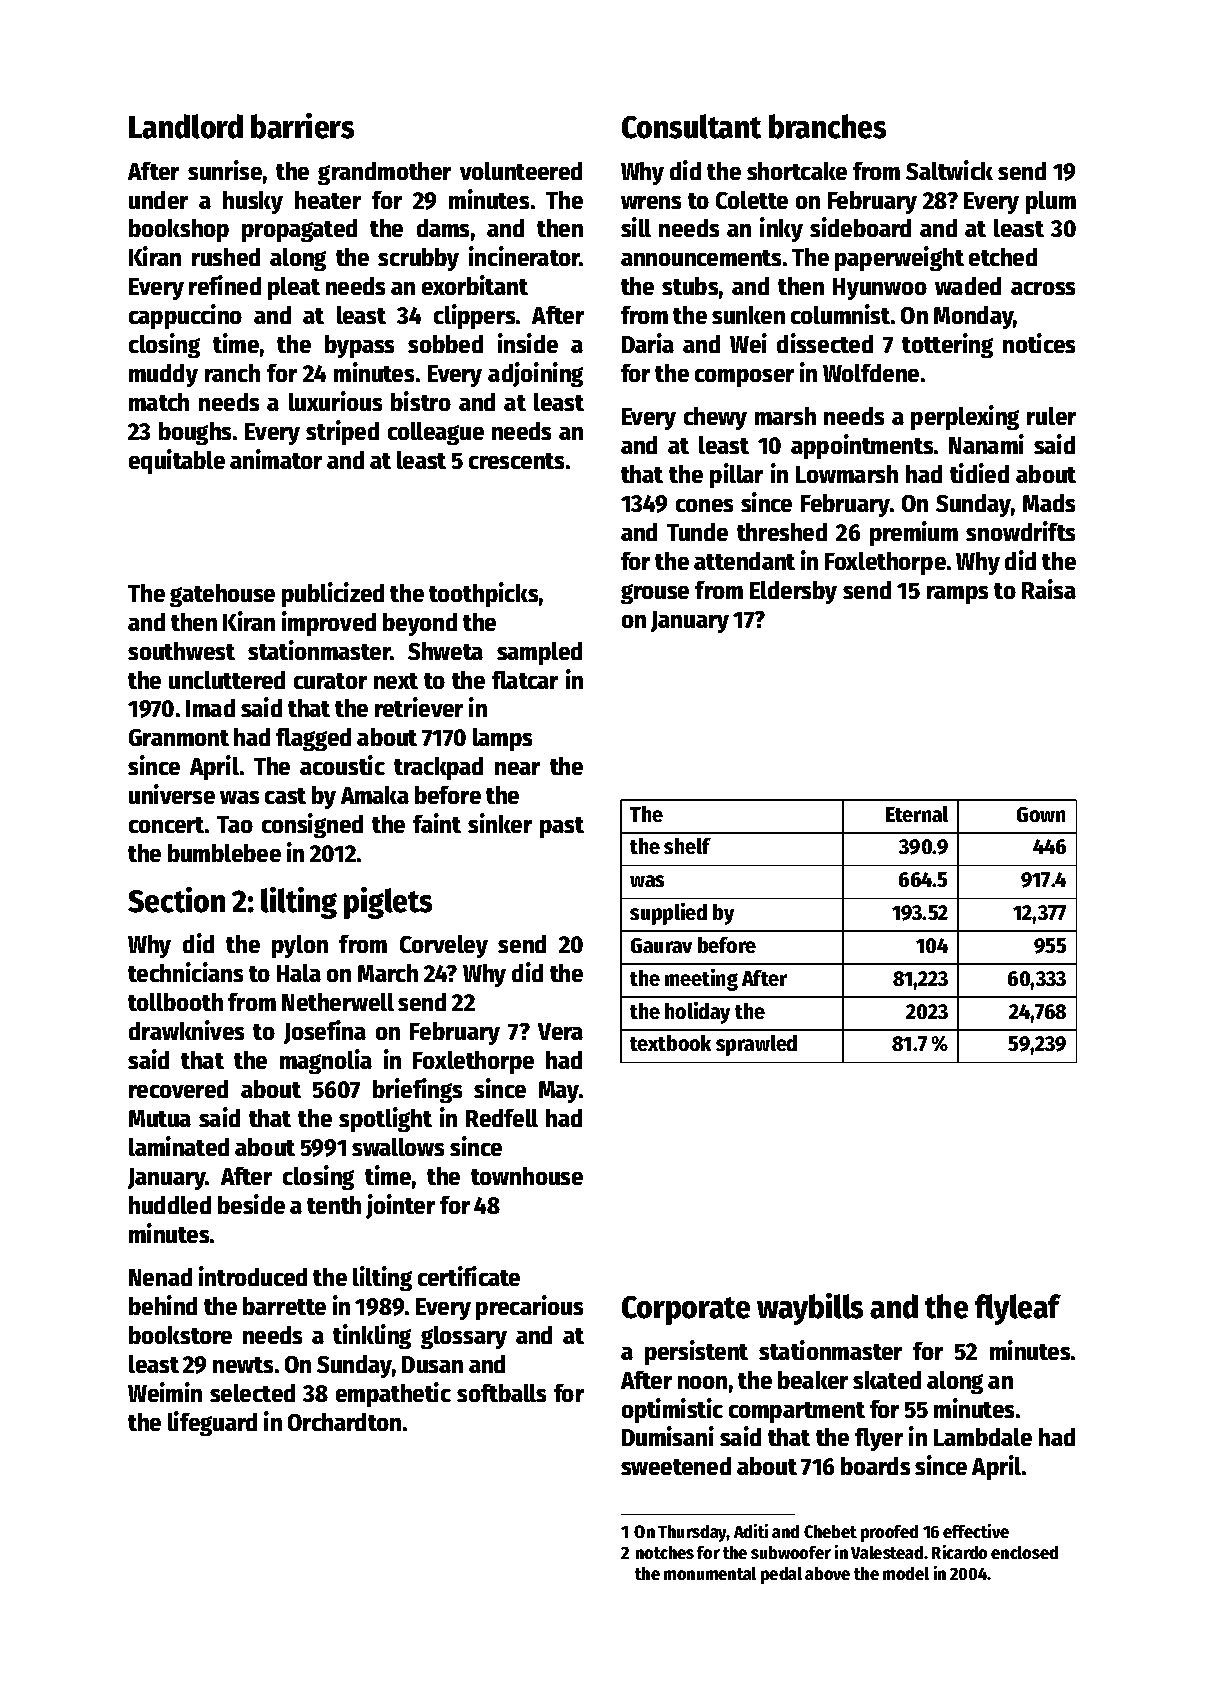 The width and height of the screenshot is (1205, 1705). I want to click on Granmont, so click(179, 737).
